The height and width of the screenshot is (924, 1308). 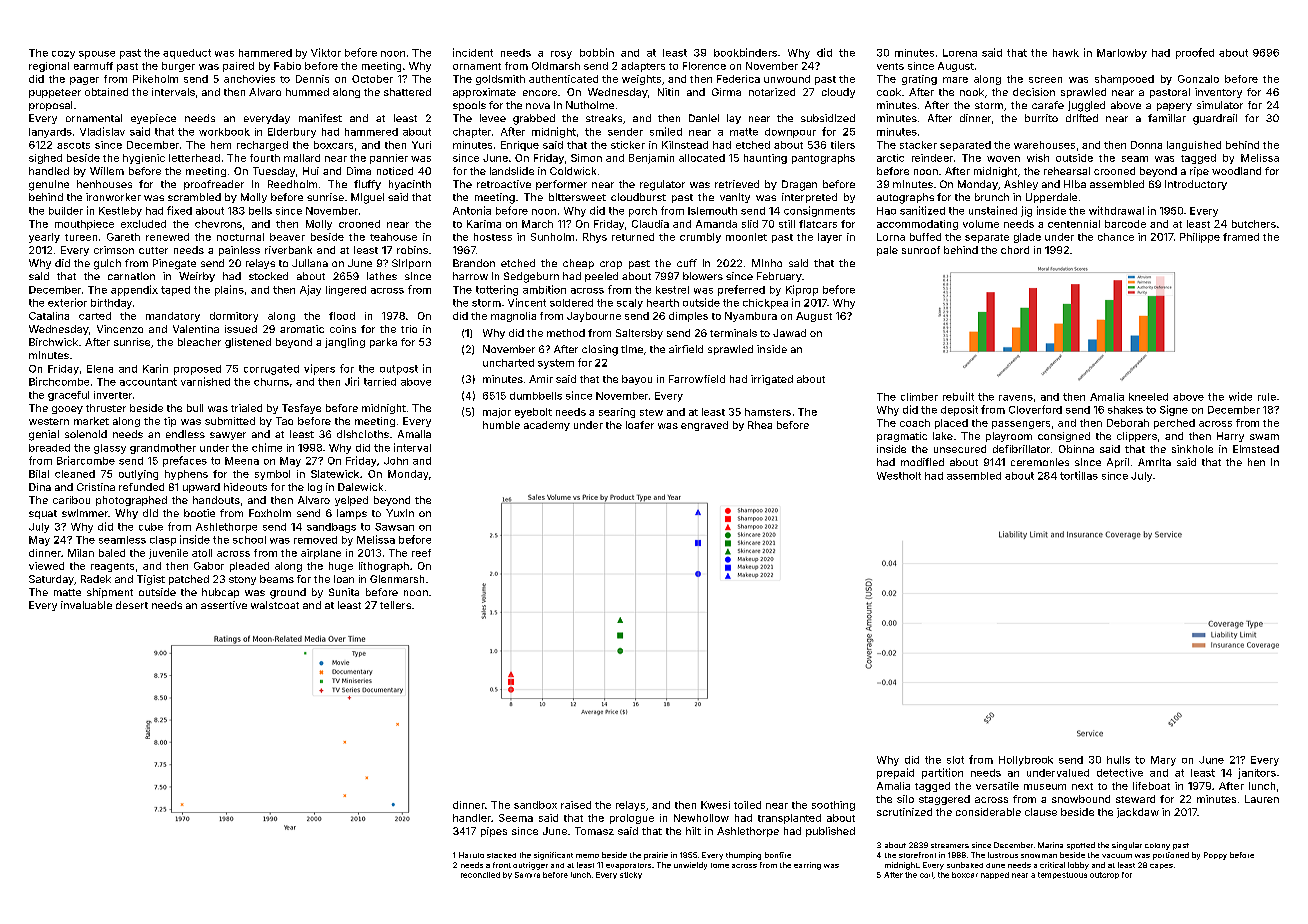 I want to click on tome, so click(x=720, y=865).
